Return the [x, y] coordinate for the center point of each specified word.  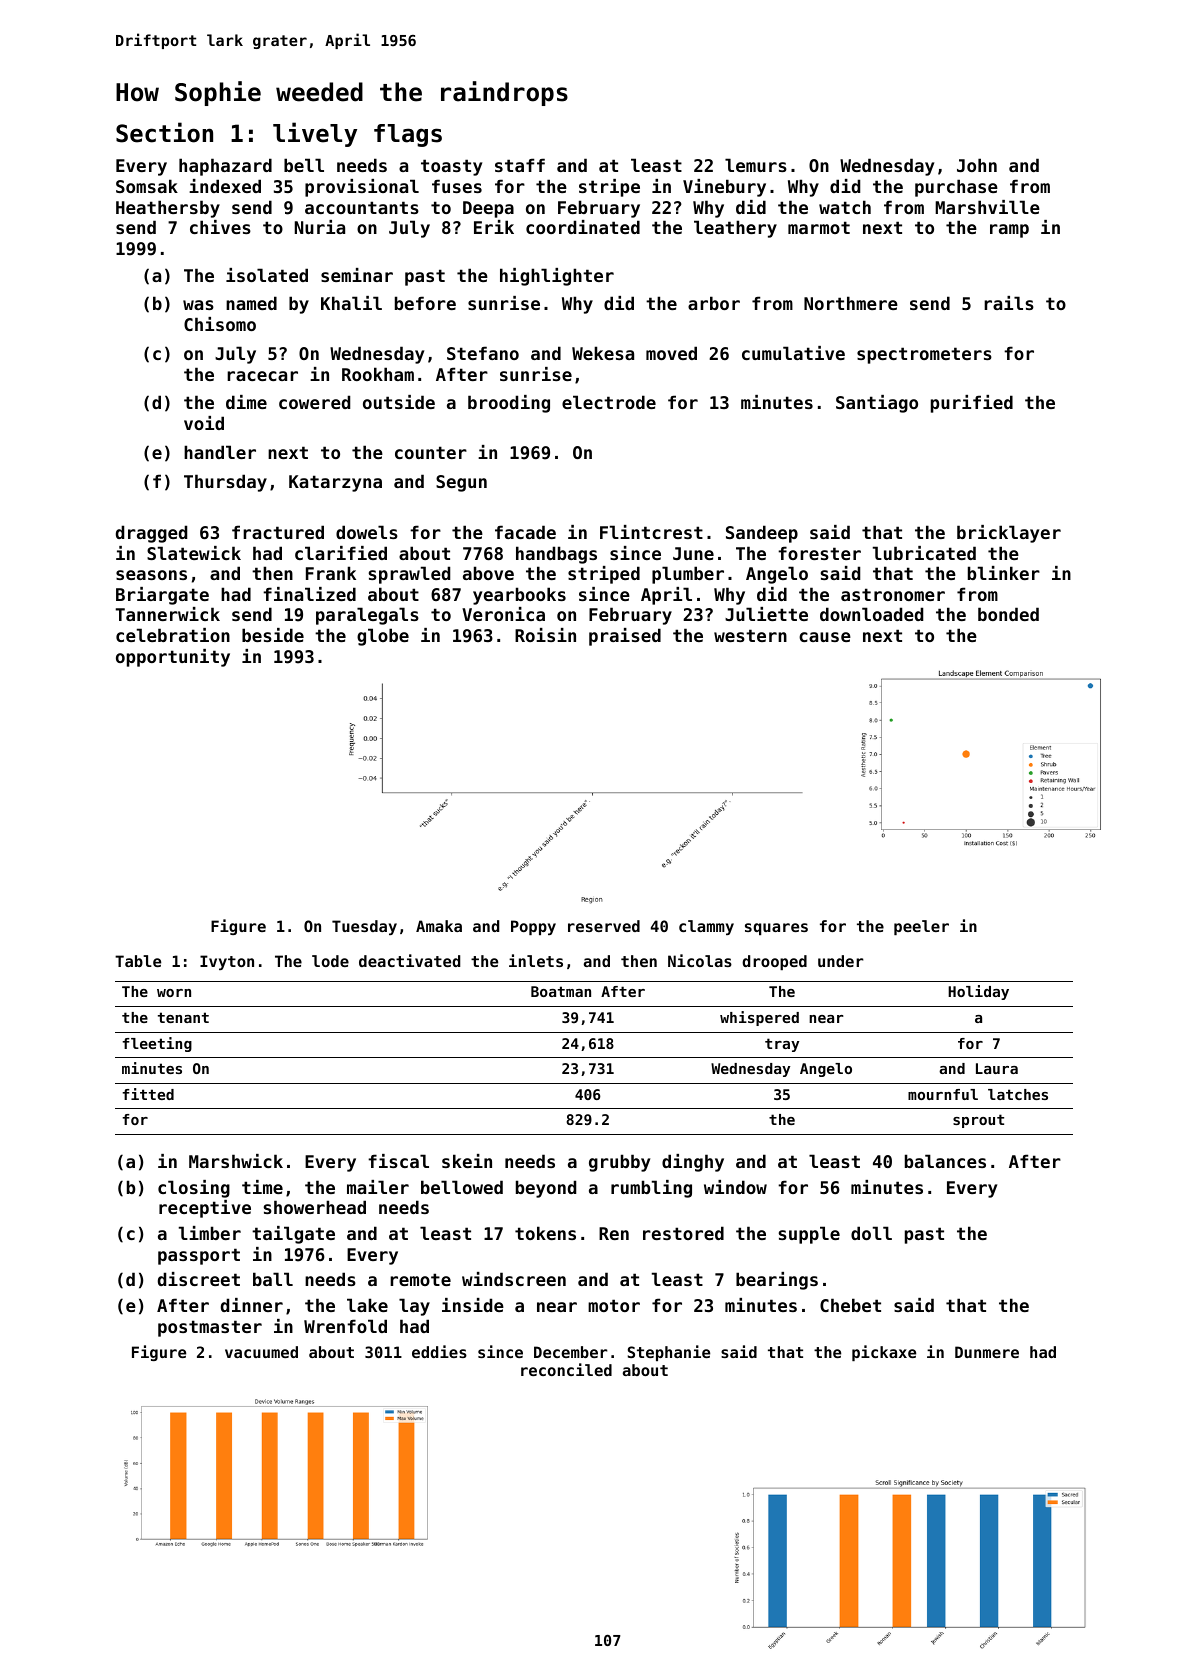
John [977, 165]
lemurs [756, 165]
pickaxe [884, 1353]
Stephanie [669, 1353]
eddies [439, 1351]
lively [315, 134]
